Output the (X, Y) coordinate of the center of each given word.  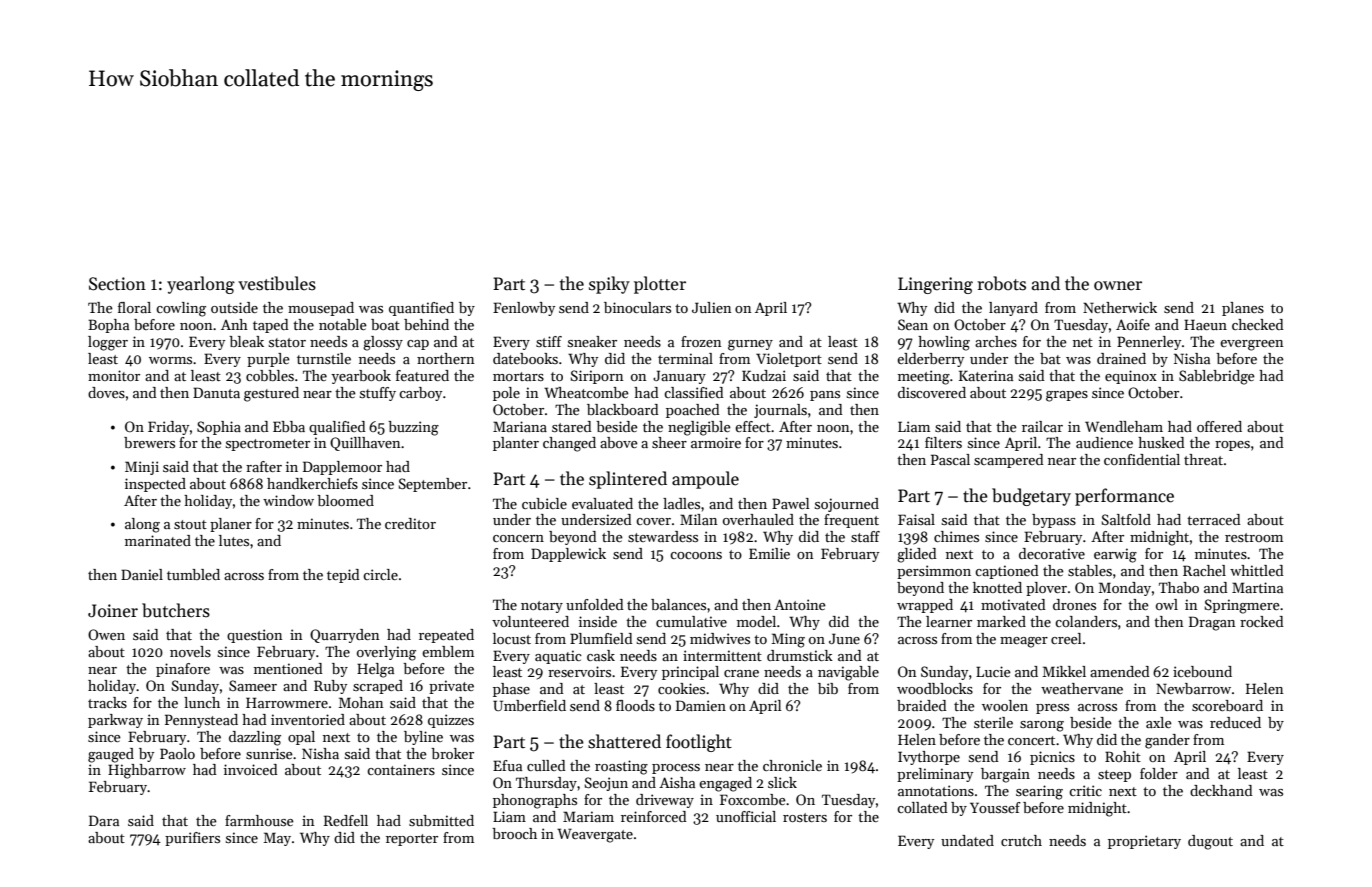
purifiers (192, 839)
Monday (1125, 589)
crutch (1021, 840)
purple (268, 360)
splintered (628, 480)
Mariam (588, 816)
